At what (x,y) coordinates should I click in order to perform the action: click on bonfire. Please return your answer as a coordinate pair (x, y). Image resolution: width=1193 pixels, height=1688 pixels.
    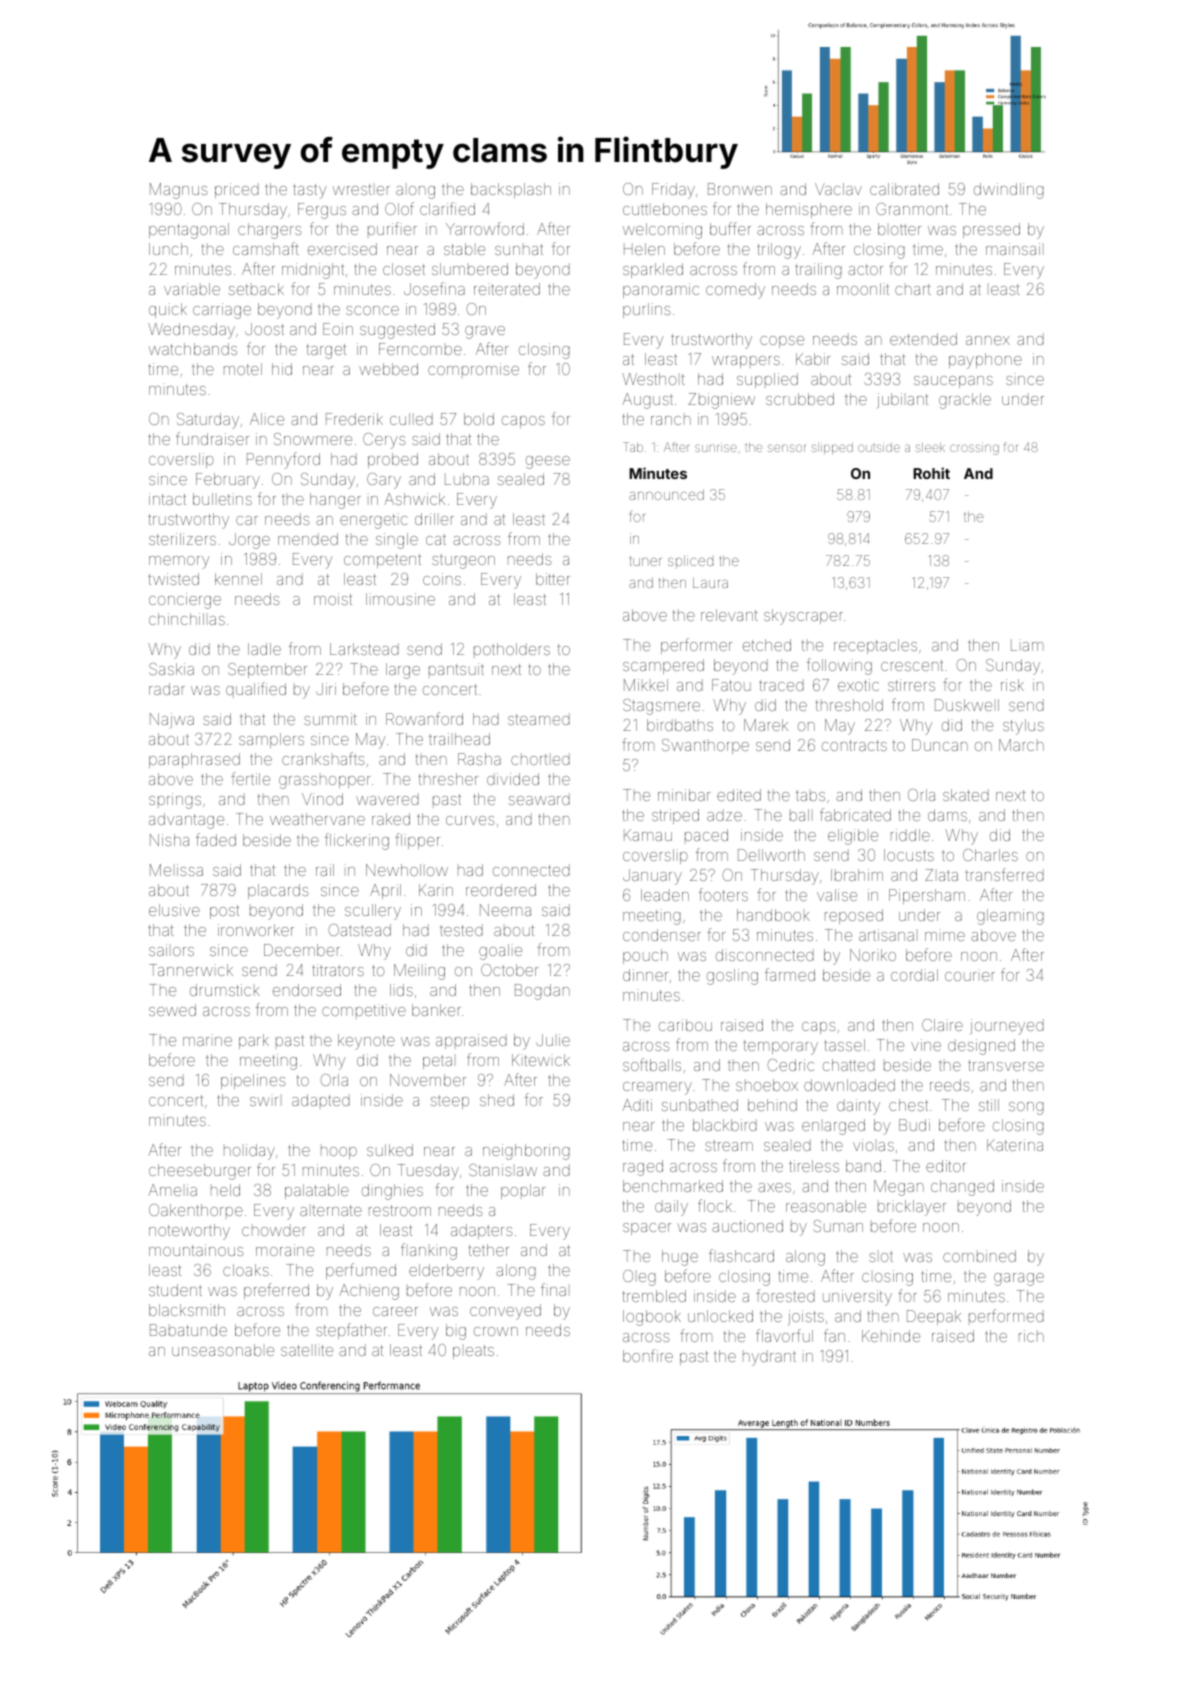
    Looking at the image, I should click on (648, 1355).
